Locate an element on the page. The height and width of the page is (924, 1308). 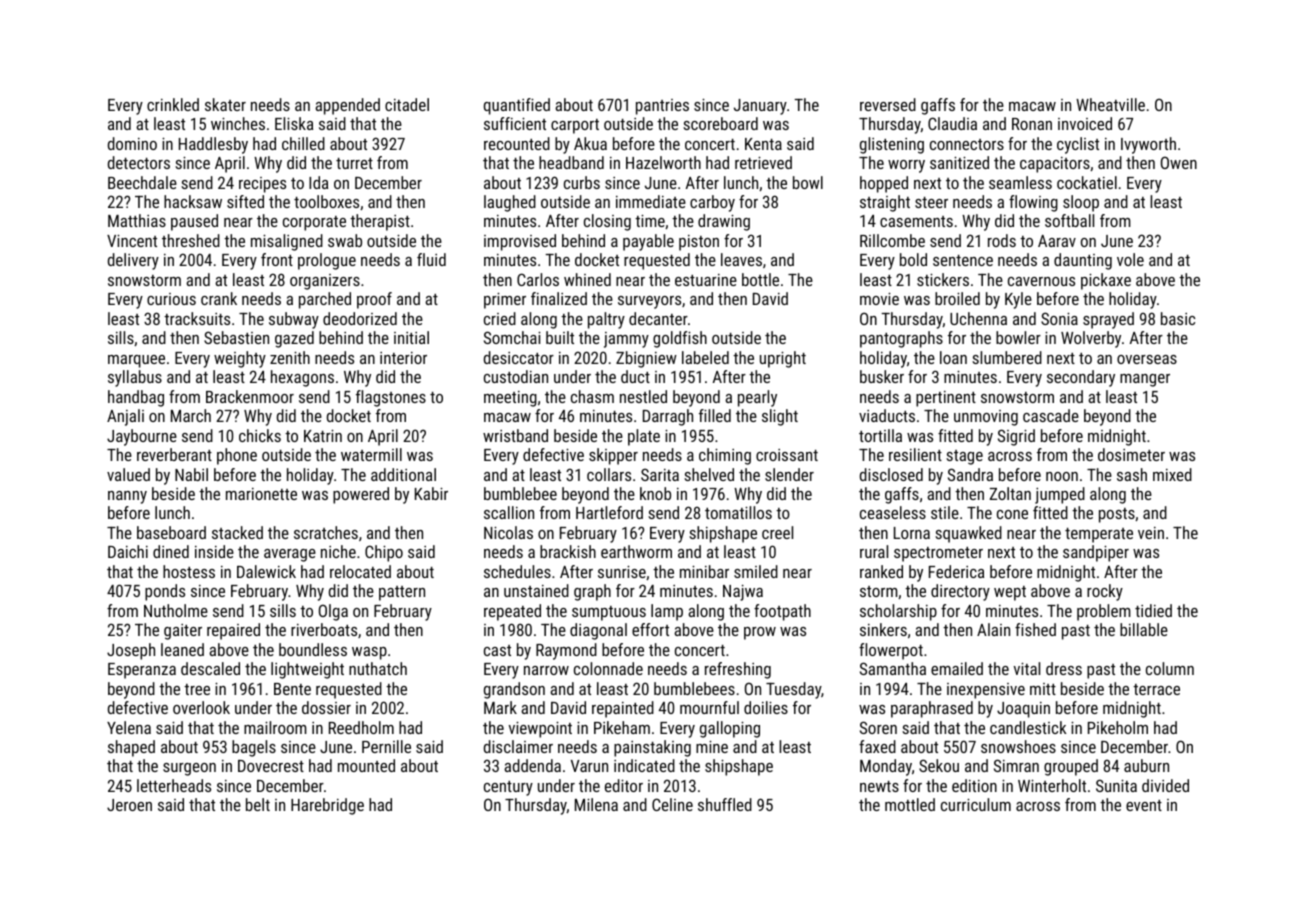
reverberant is located at coordinates (174, 454).
